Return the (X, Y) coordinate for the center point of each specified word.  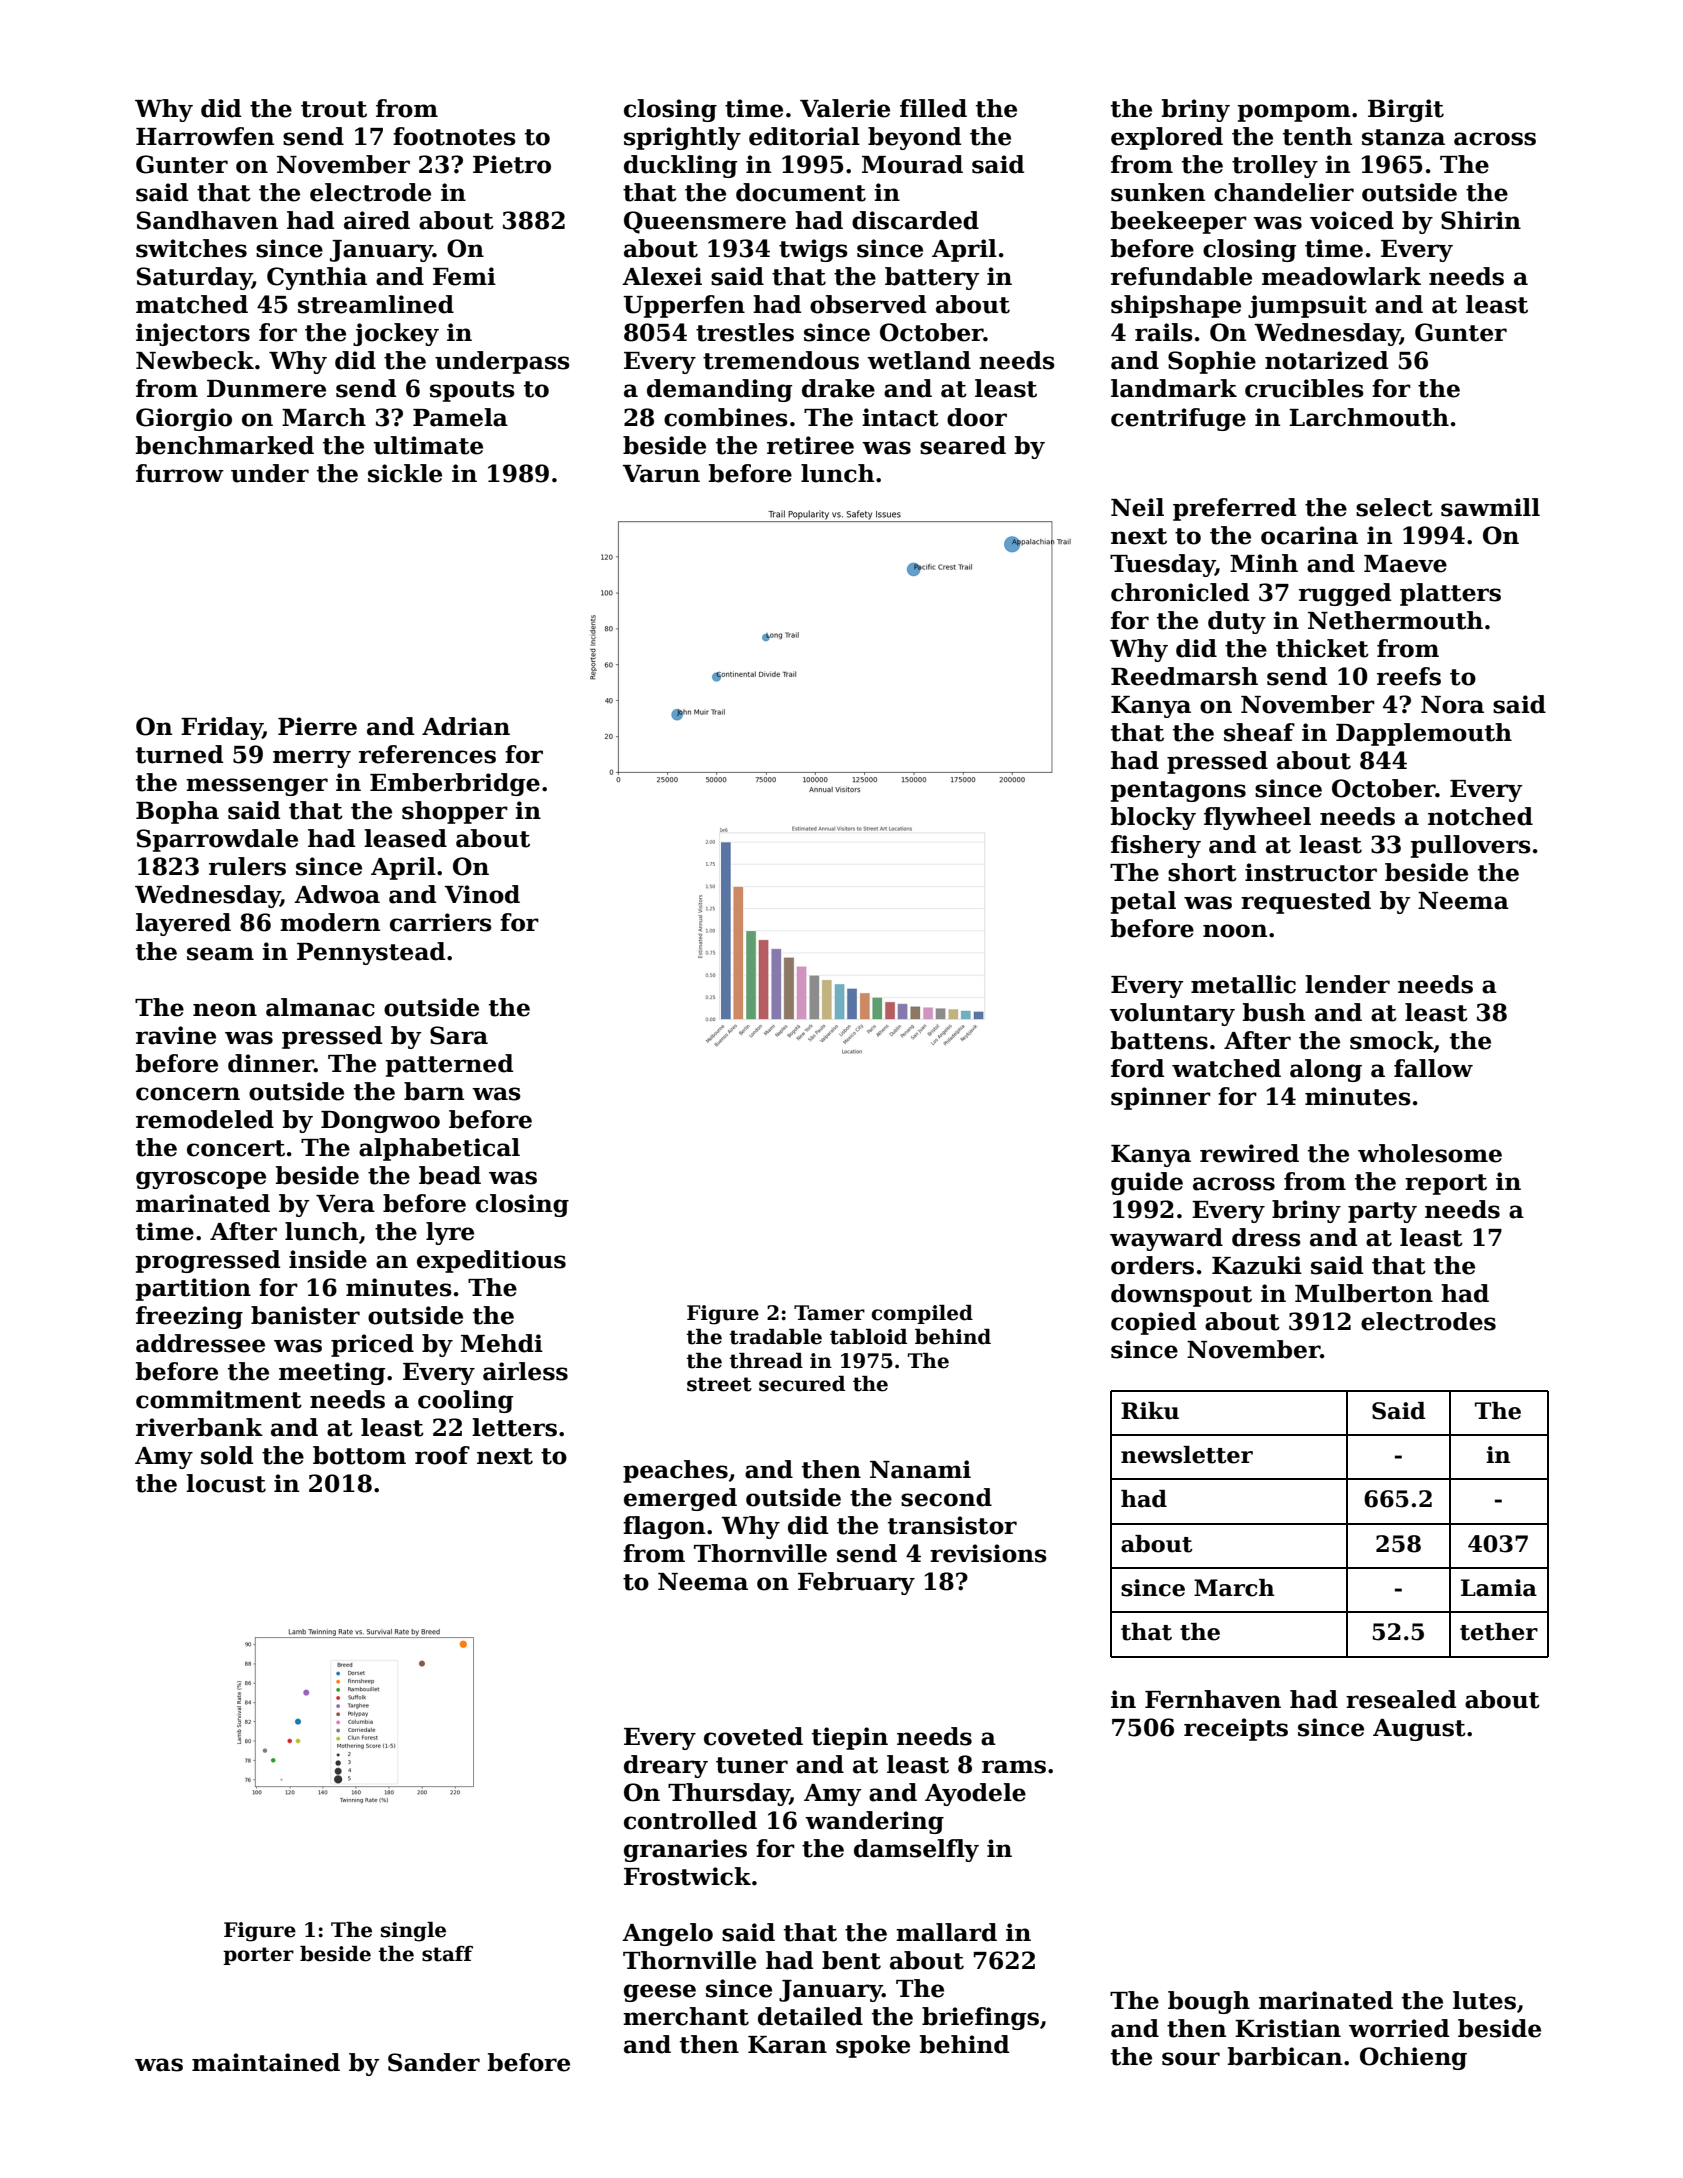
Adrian (466, 726)
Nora (1452, 705)
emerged (680, 1499)
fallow (1433, 1068)
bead (450, 1175)
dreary (666, 1766)
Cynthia (317, 278)
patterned (449, 1065)
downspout (1181, 1295)
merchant (686, 2016)
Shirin (1481, 220)
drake (838, 388)
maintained (266, 2062)
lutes (1484, 2000)
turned (179, 754)
